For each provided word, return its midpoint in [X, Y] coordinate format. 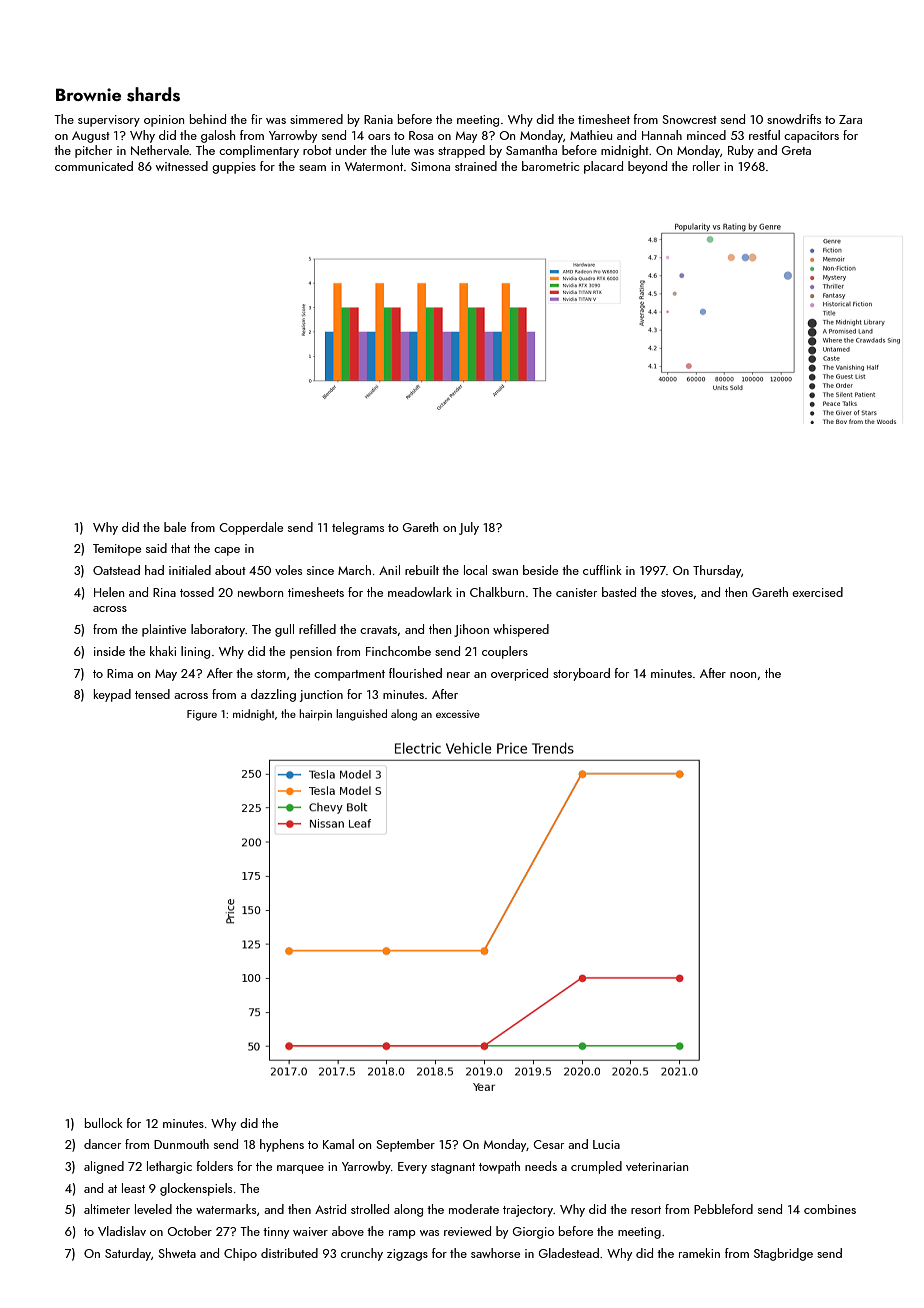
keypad [112, 695]
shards [153, 94]
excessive [458, 714]
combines [830, 1209]
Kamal [338, 1144]
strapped [461, 151]
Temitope [117, 550]
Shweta [177, 1253]
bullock [104, 1123]
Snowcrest [690, 119]
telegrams [358, 528]
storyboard [581, 674]
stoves [677, 593]
